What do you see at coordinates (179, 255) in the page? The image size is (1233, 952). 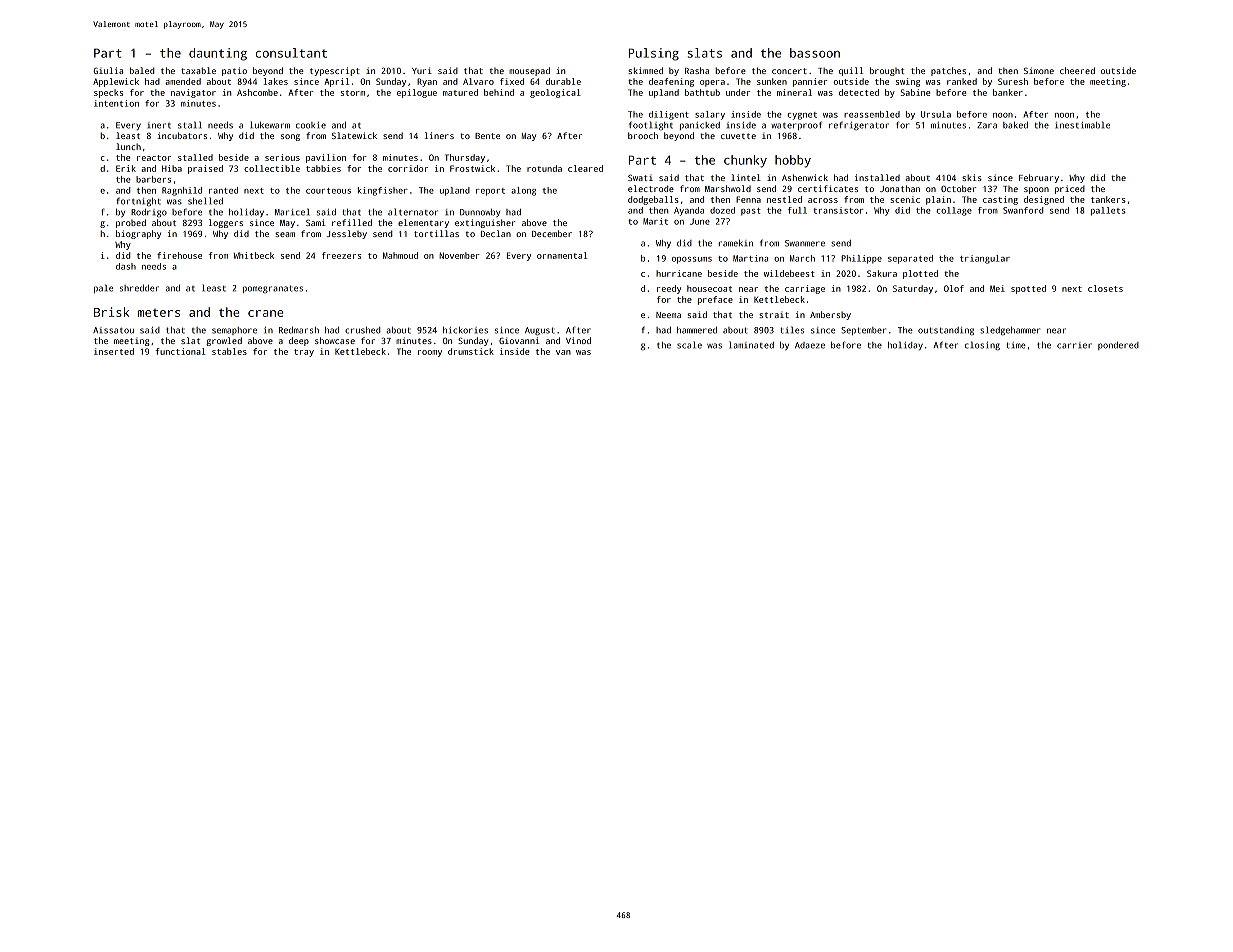 I see `firehouse` at bounding box center [179, 255].
